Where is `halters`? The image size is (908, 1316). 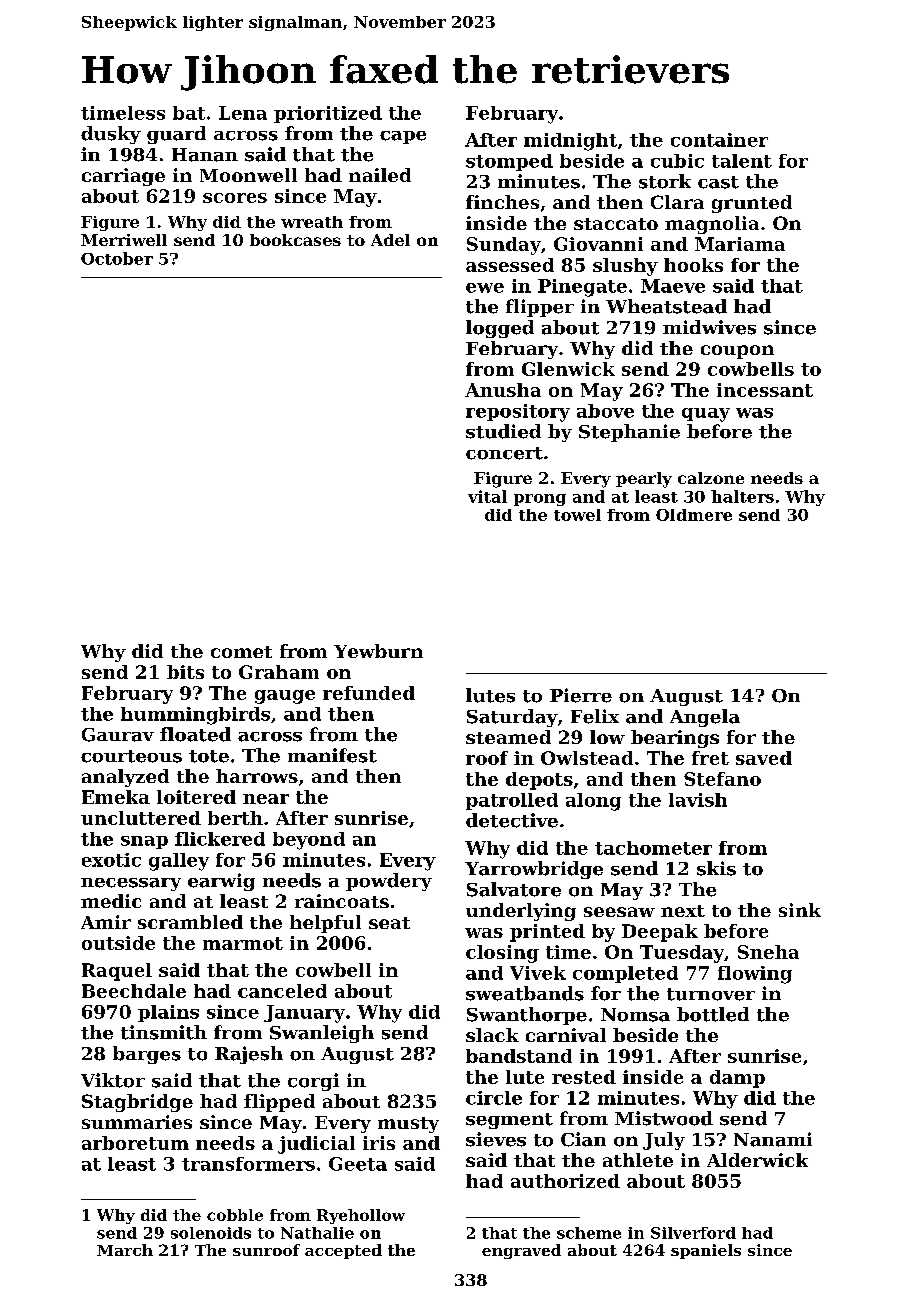 halters is located at coordinates (742, 496).
